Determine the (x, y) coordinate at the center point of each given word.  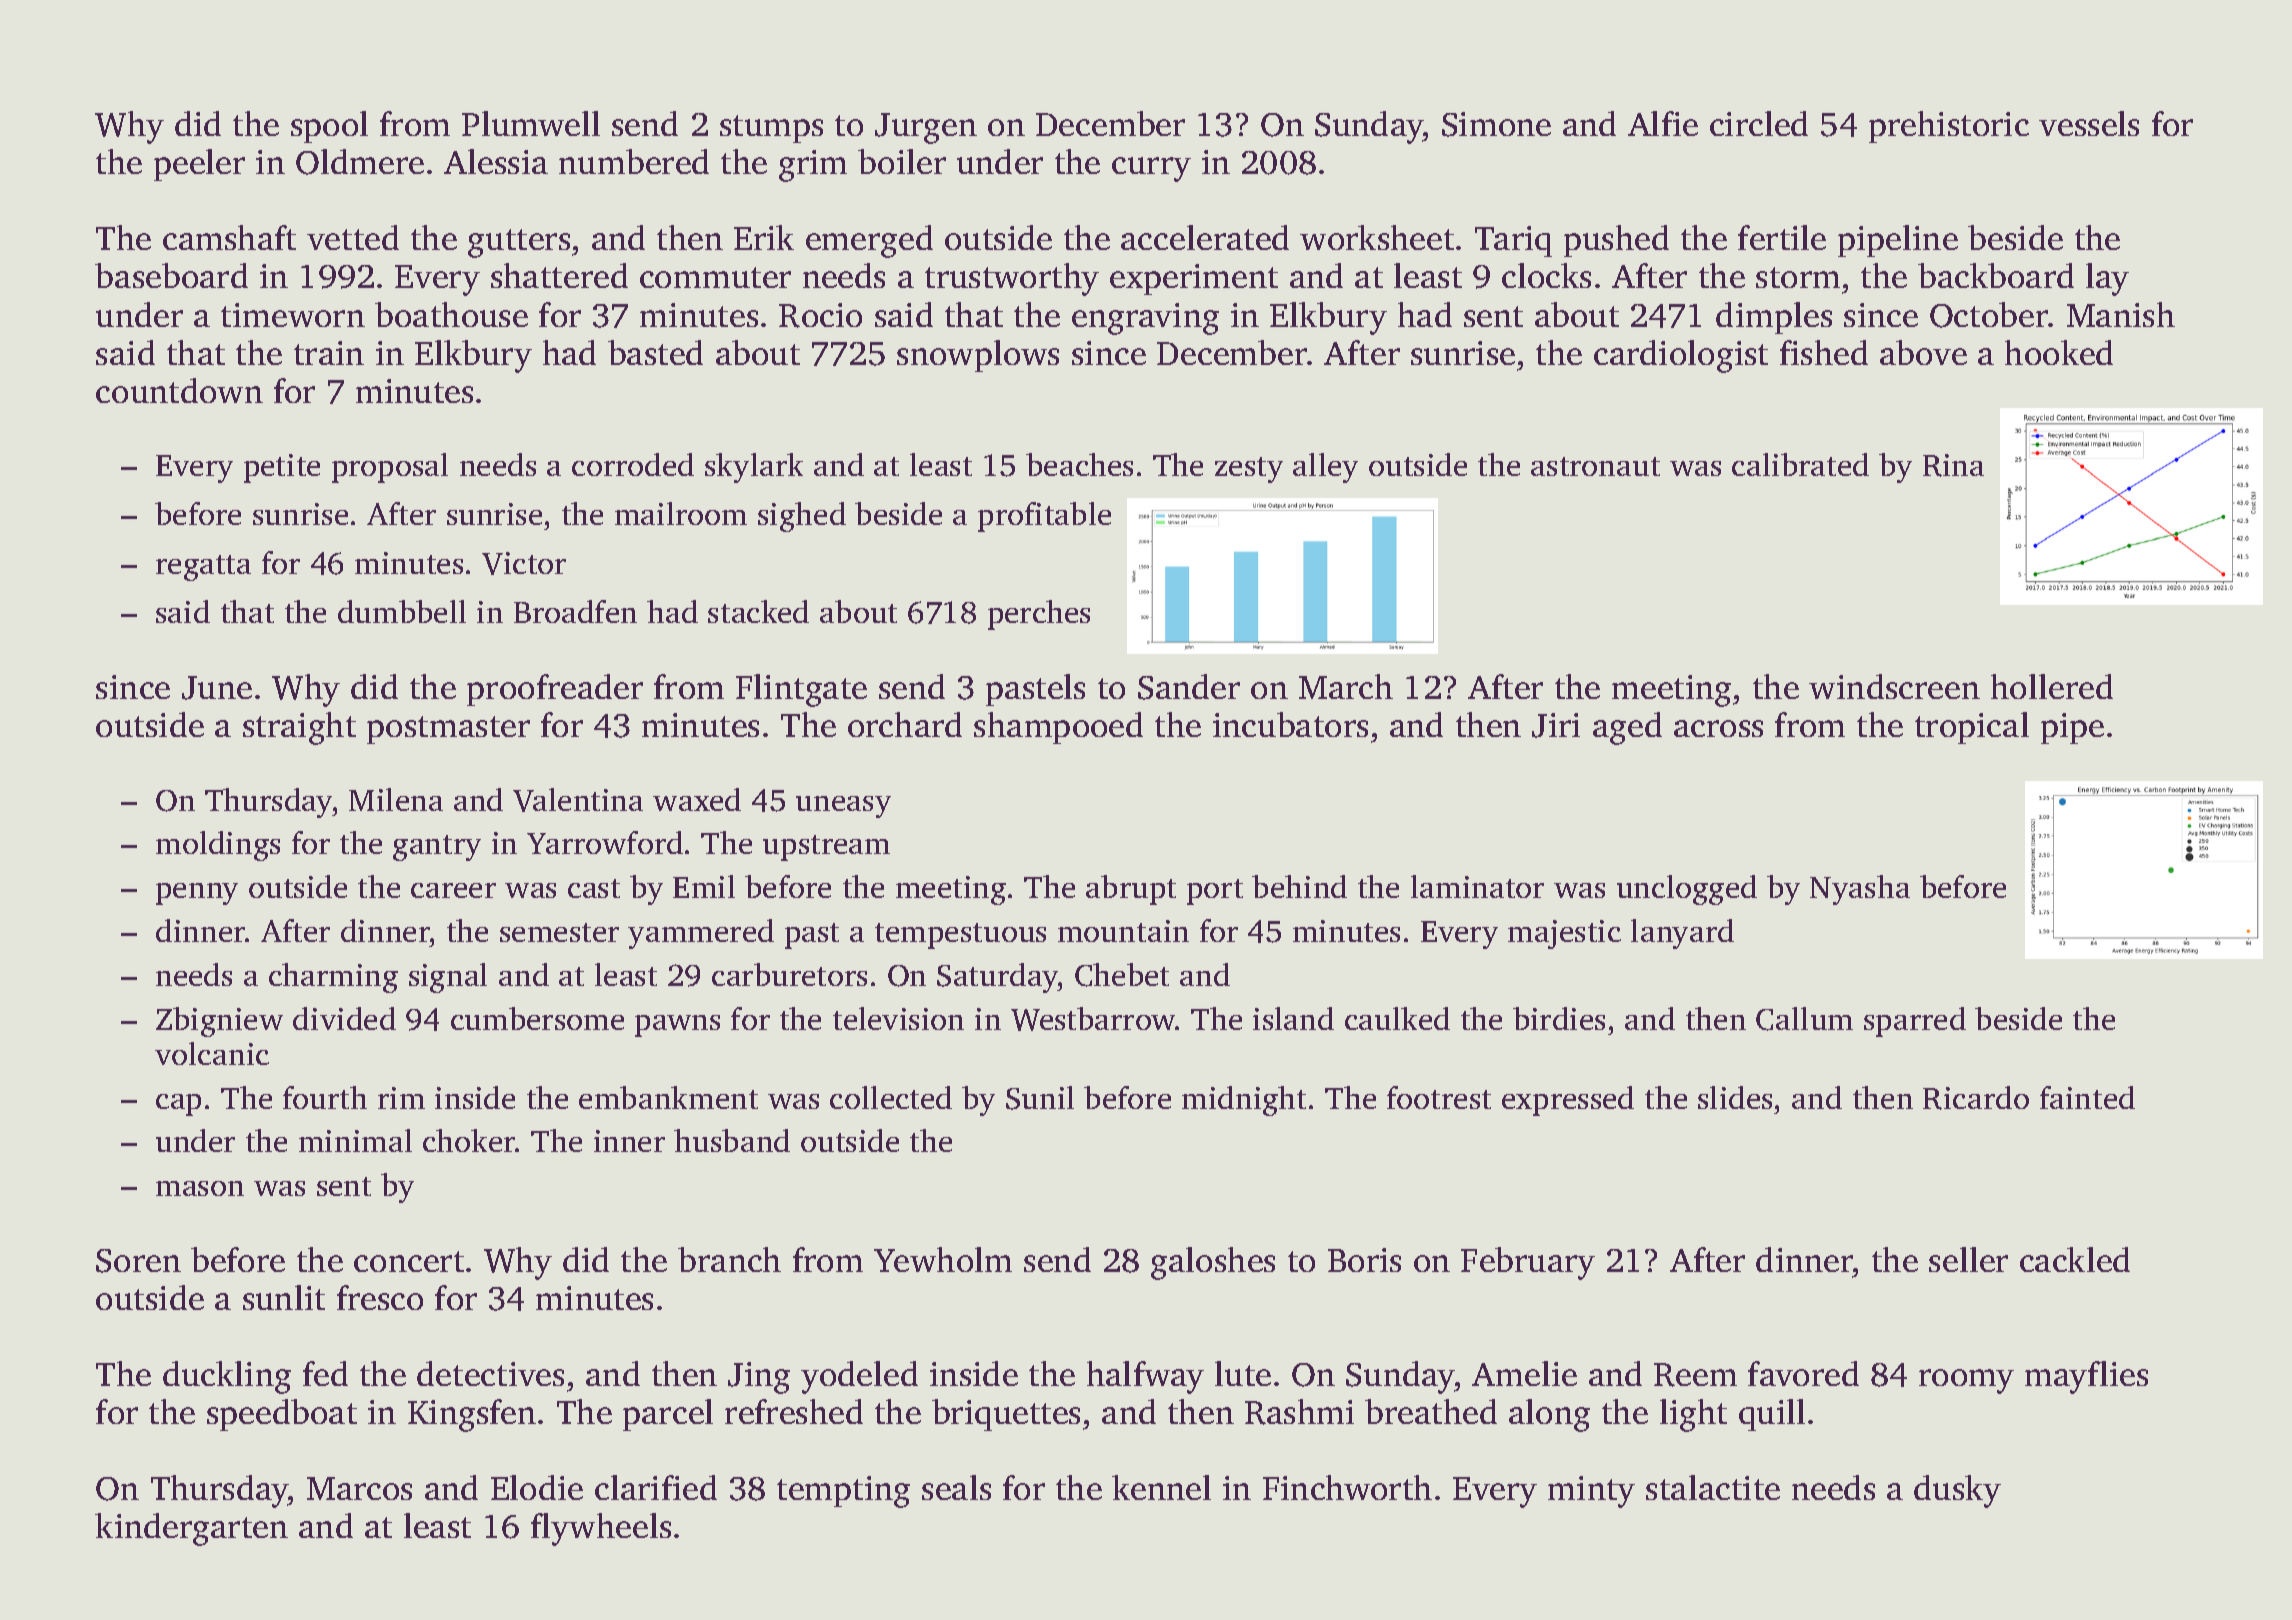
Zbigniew (219, 1022)
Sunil (1040, 1098)
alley (1325, 468)
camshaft (229, 237)
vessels (2089, 123)
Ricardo (1976, 1098)
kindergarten (191, 1529)
